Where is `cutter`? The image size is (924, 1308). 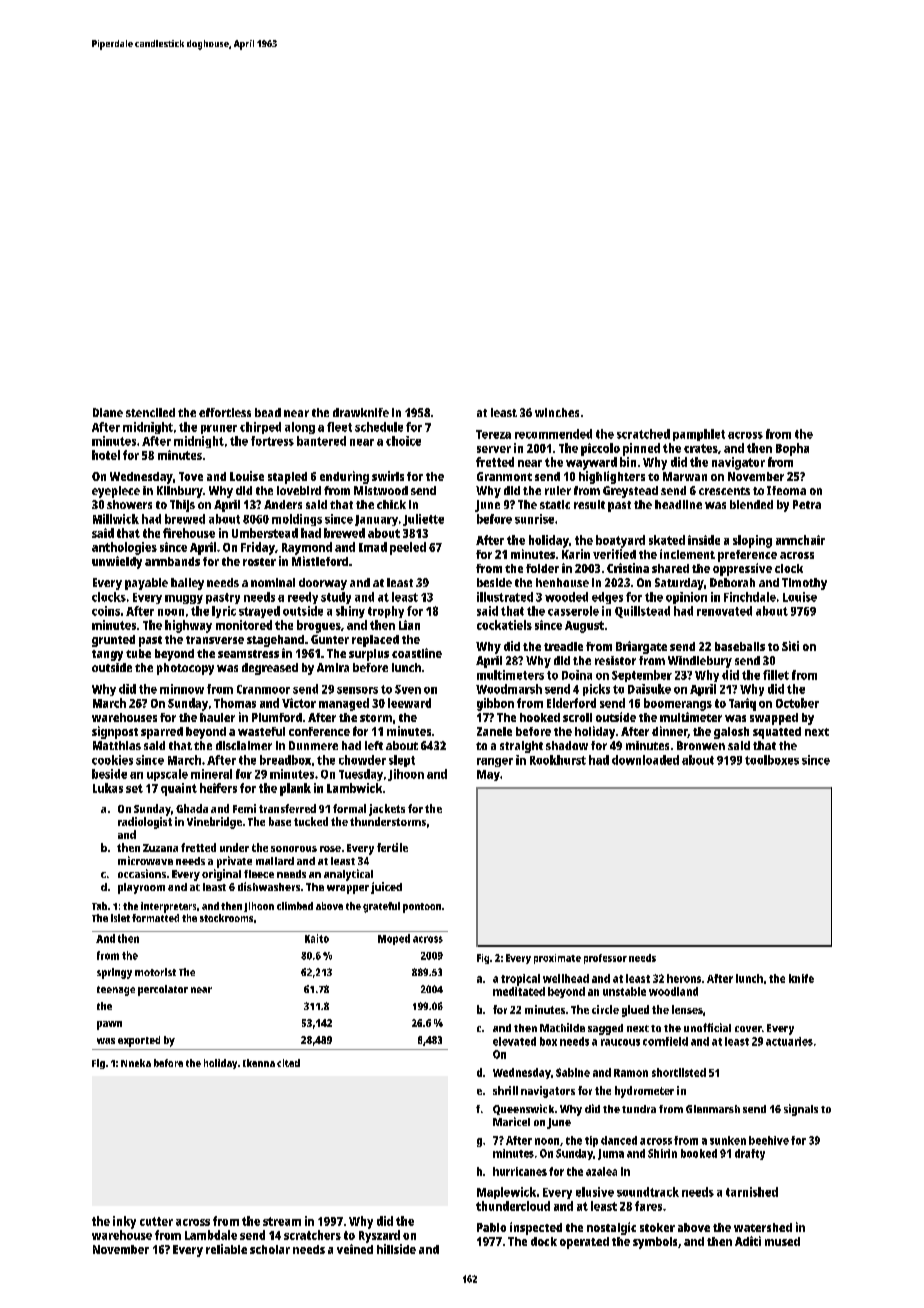 cutter is located at coordinates (156, 1221).
